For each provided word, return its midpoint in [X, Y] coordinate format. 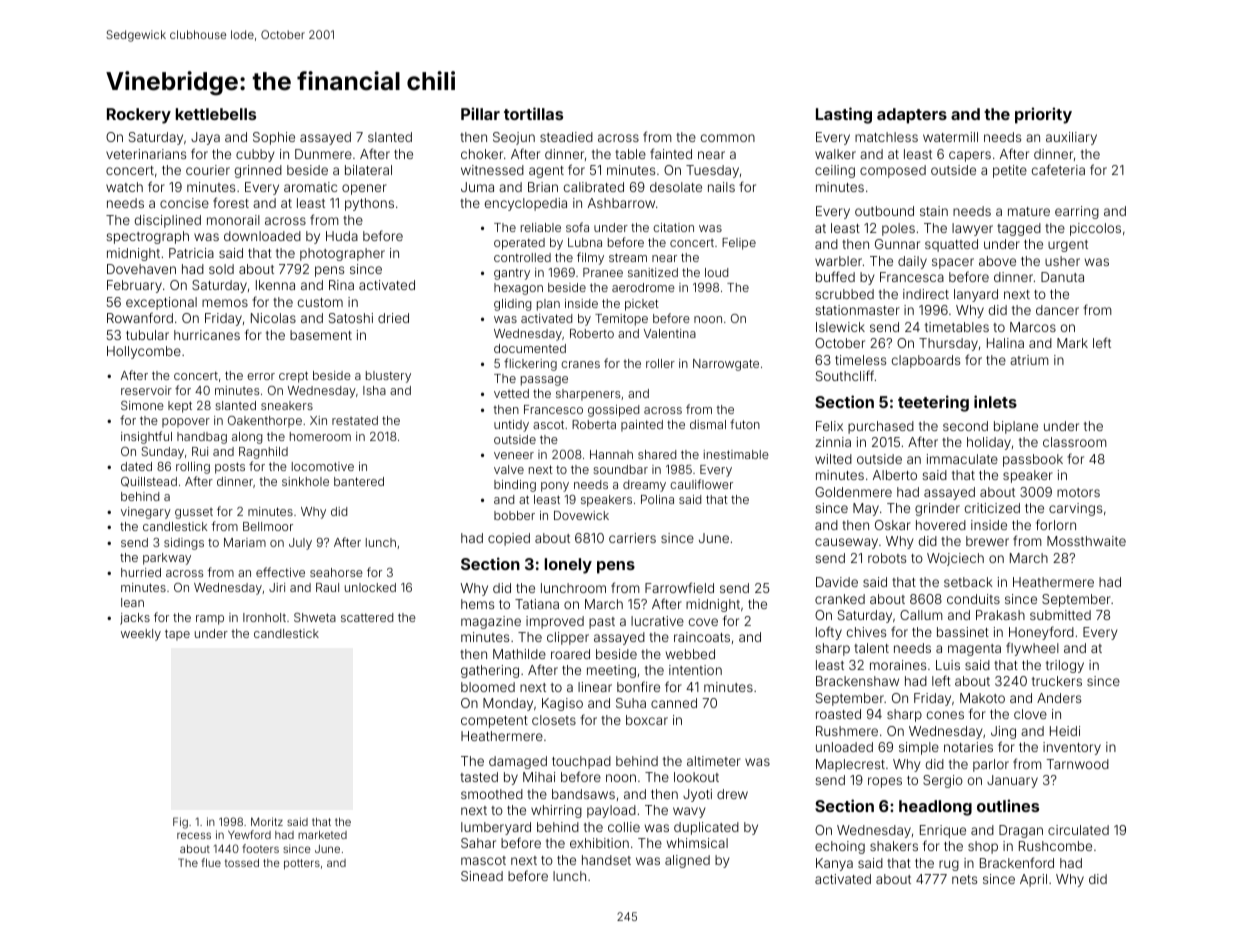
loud [716, 272]
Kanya [834, 864]
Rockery [139, 116]
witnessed [492, 170]
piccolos [1095, 229]
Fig [180, 823]
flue [211, 862]
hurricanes [207, 335]
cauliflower [701, 484]
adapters [912, 116]
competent [494, 722]
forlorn [1056, 524]
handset [606, 860]
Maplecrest [850, 765]
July [300, 544]
